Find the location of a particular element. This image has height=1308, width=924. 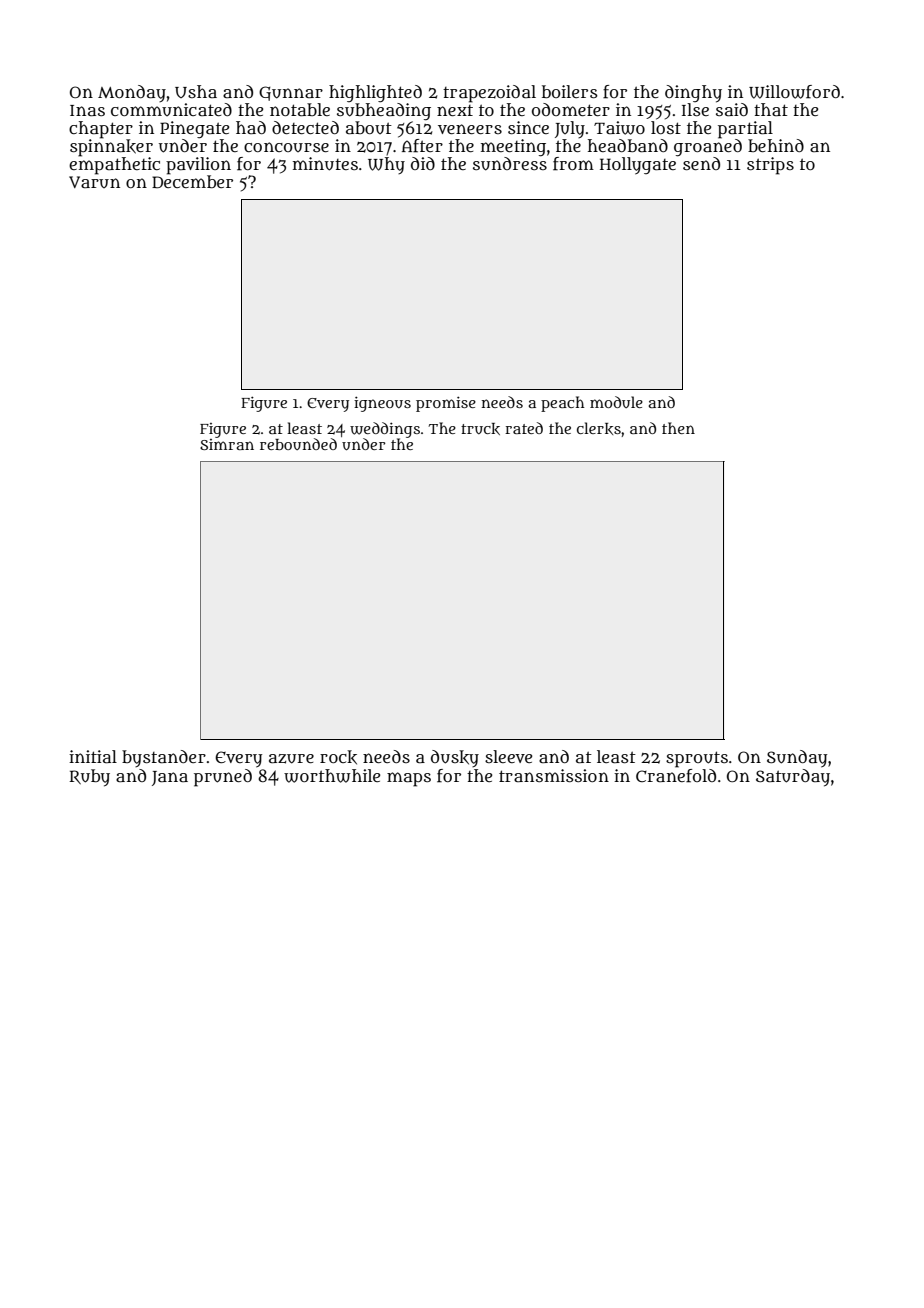

rated is located at coordinates (524, 428).
